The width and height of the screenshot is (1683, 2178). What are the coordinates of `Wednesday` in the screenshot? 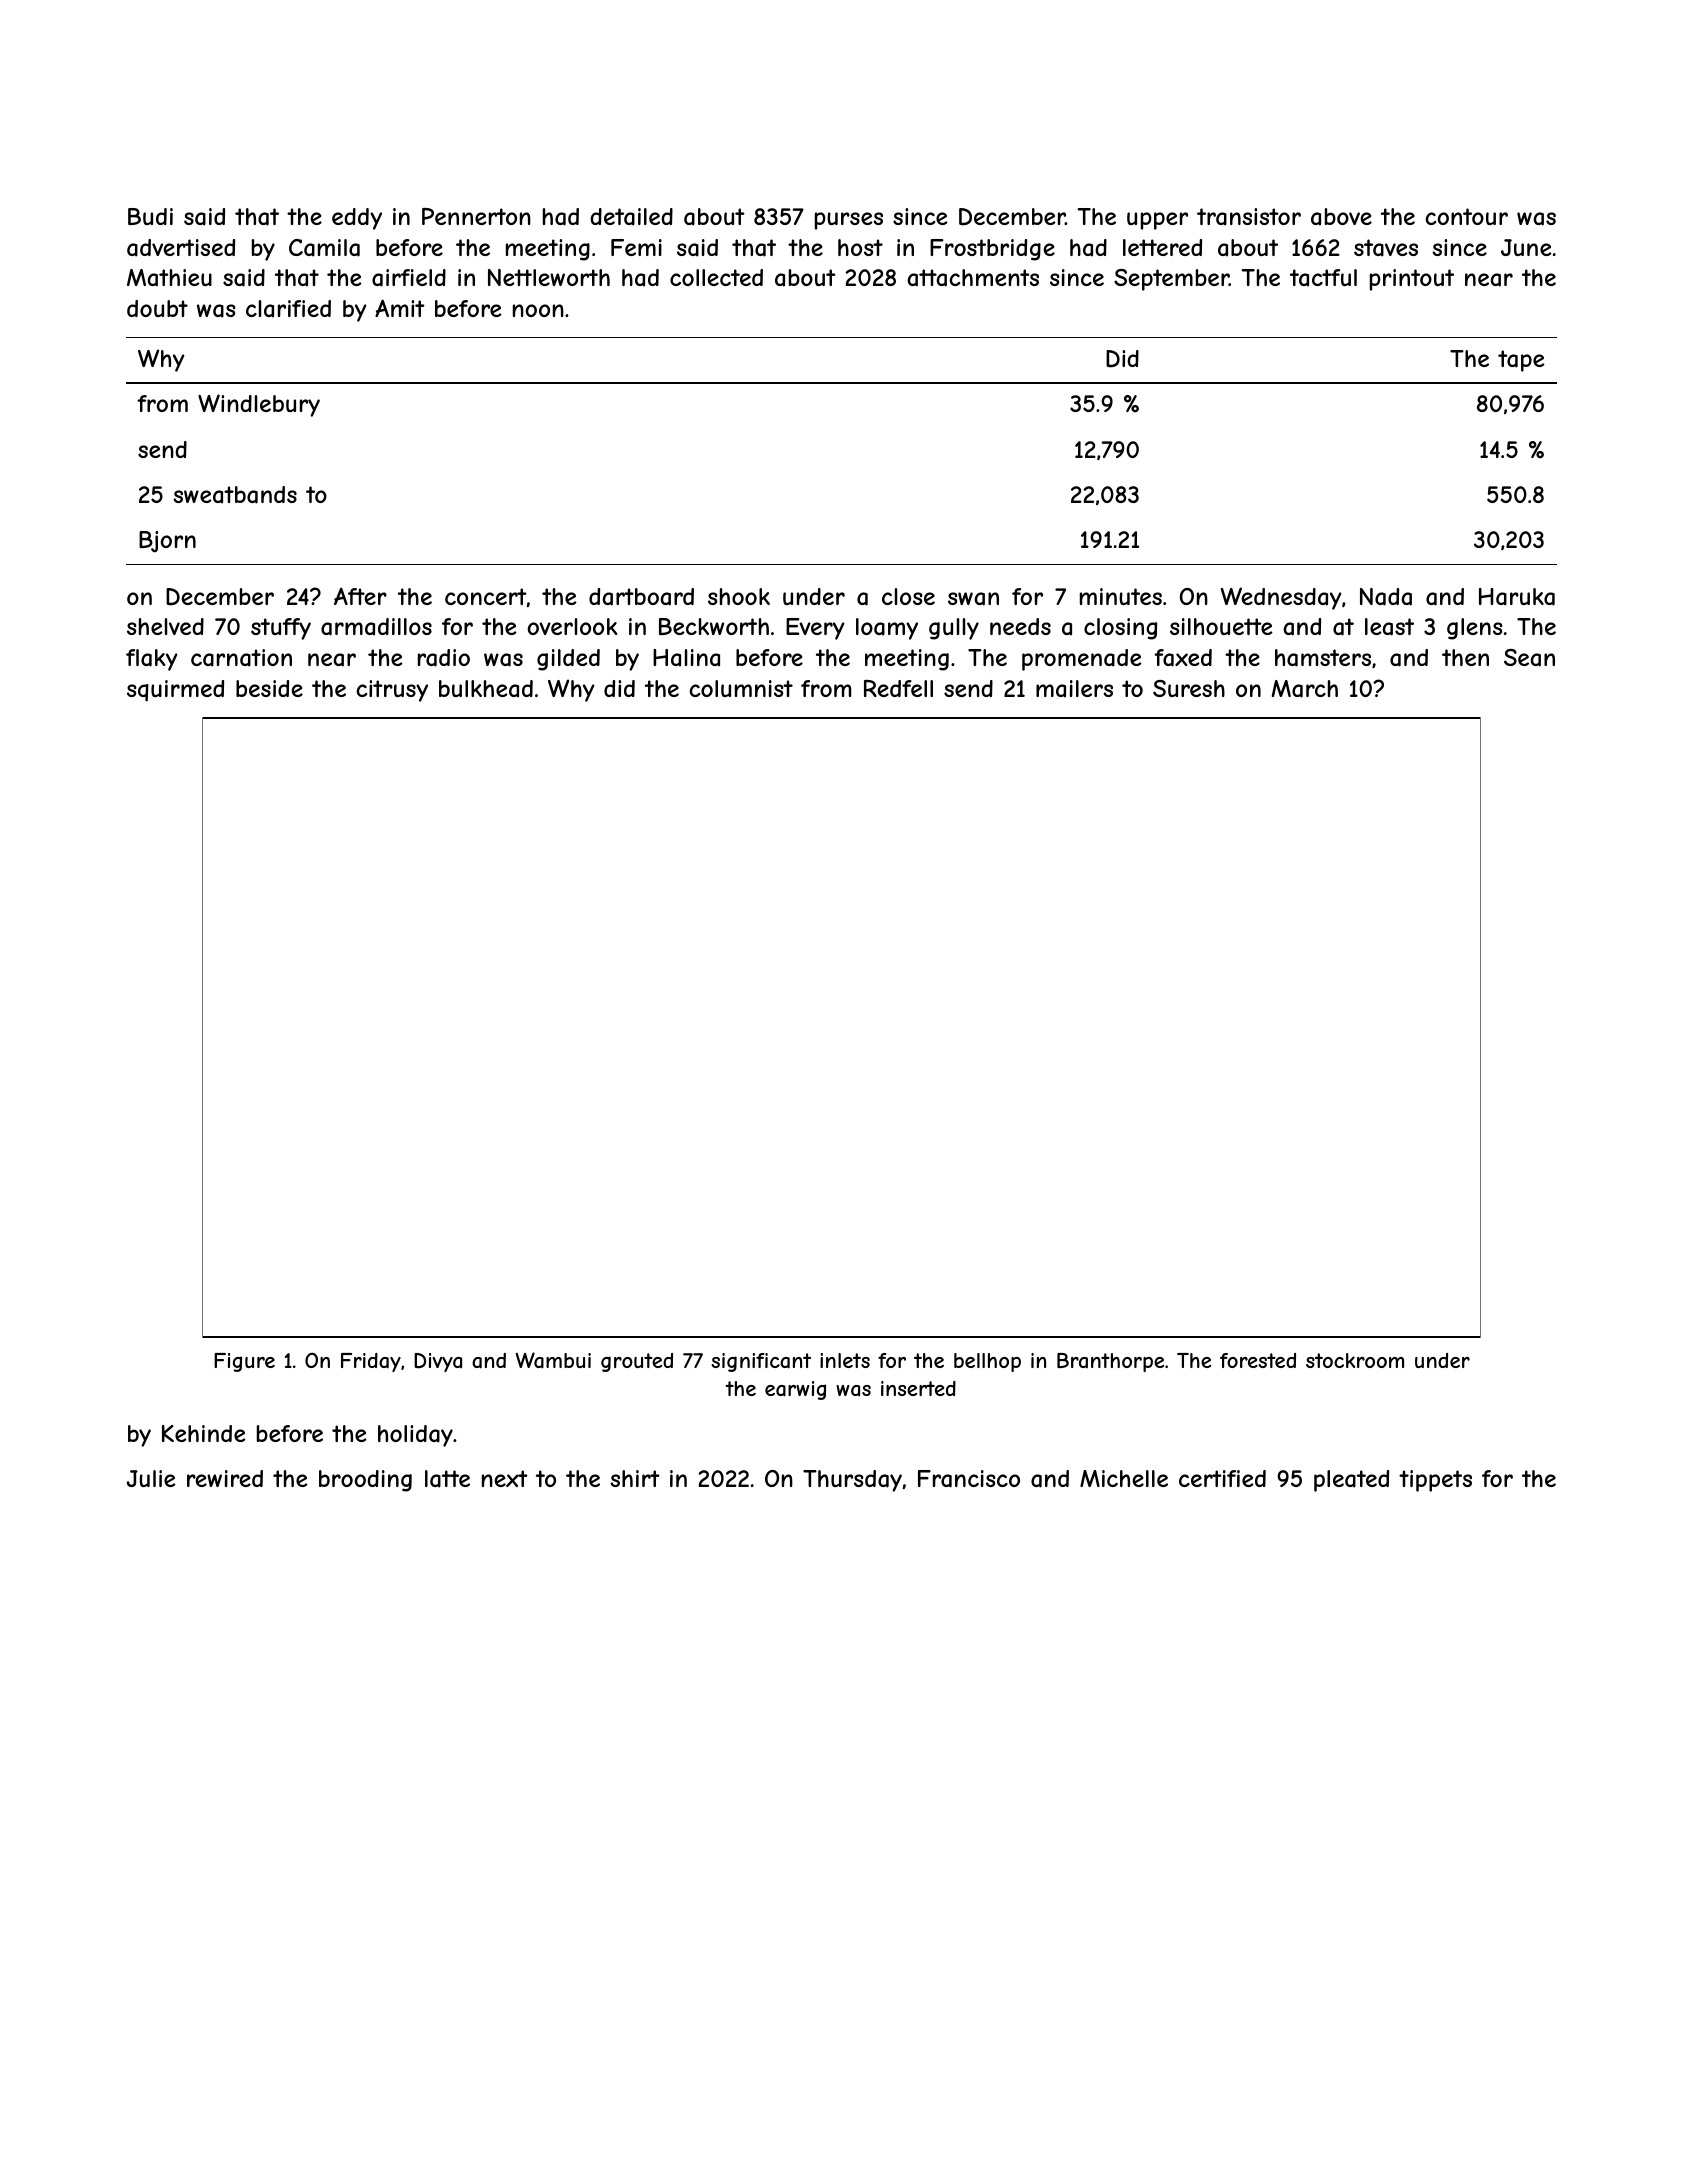 It's located at (1281, 598).
